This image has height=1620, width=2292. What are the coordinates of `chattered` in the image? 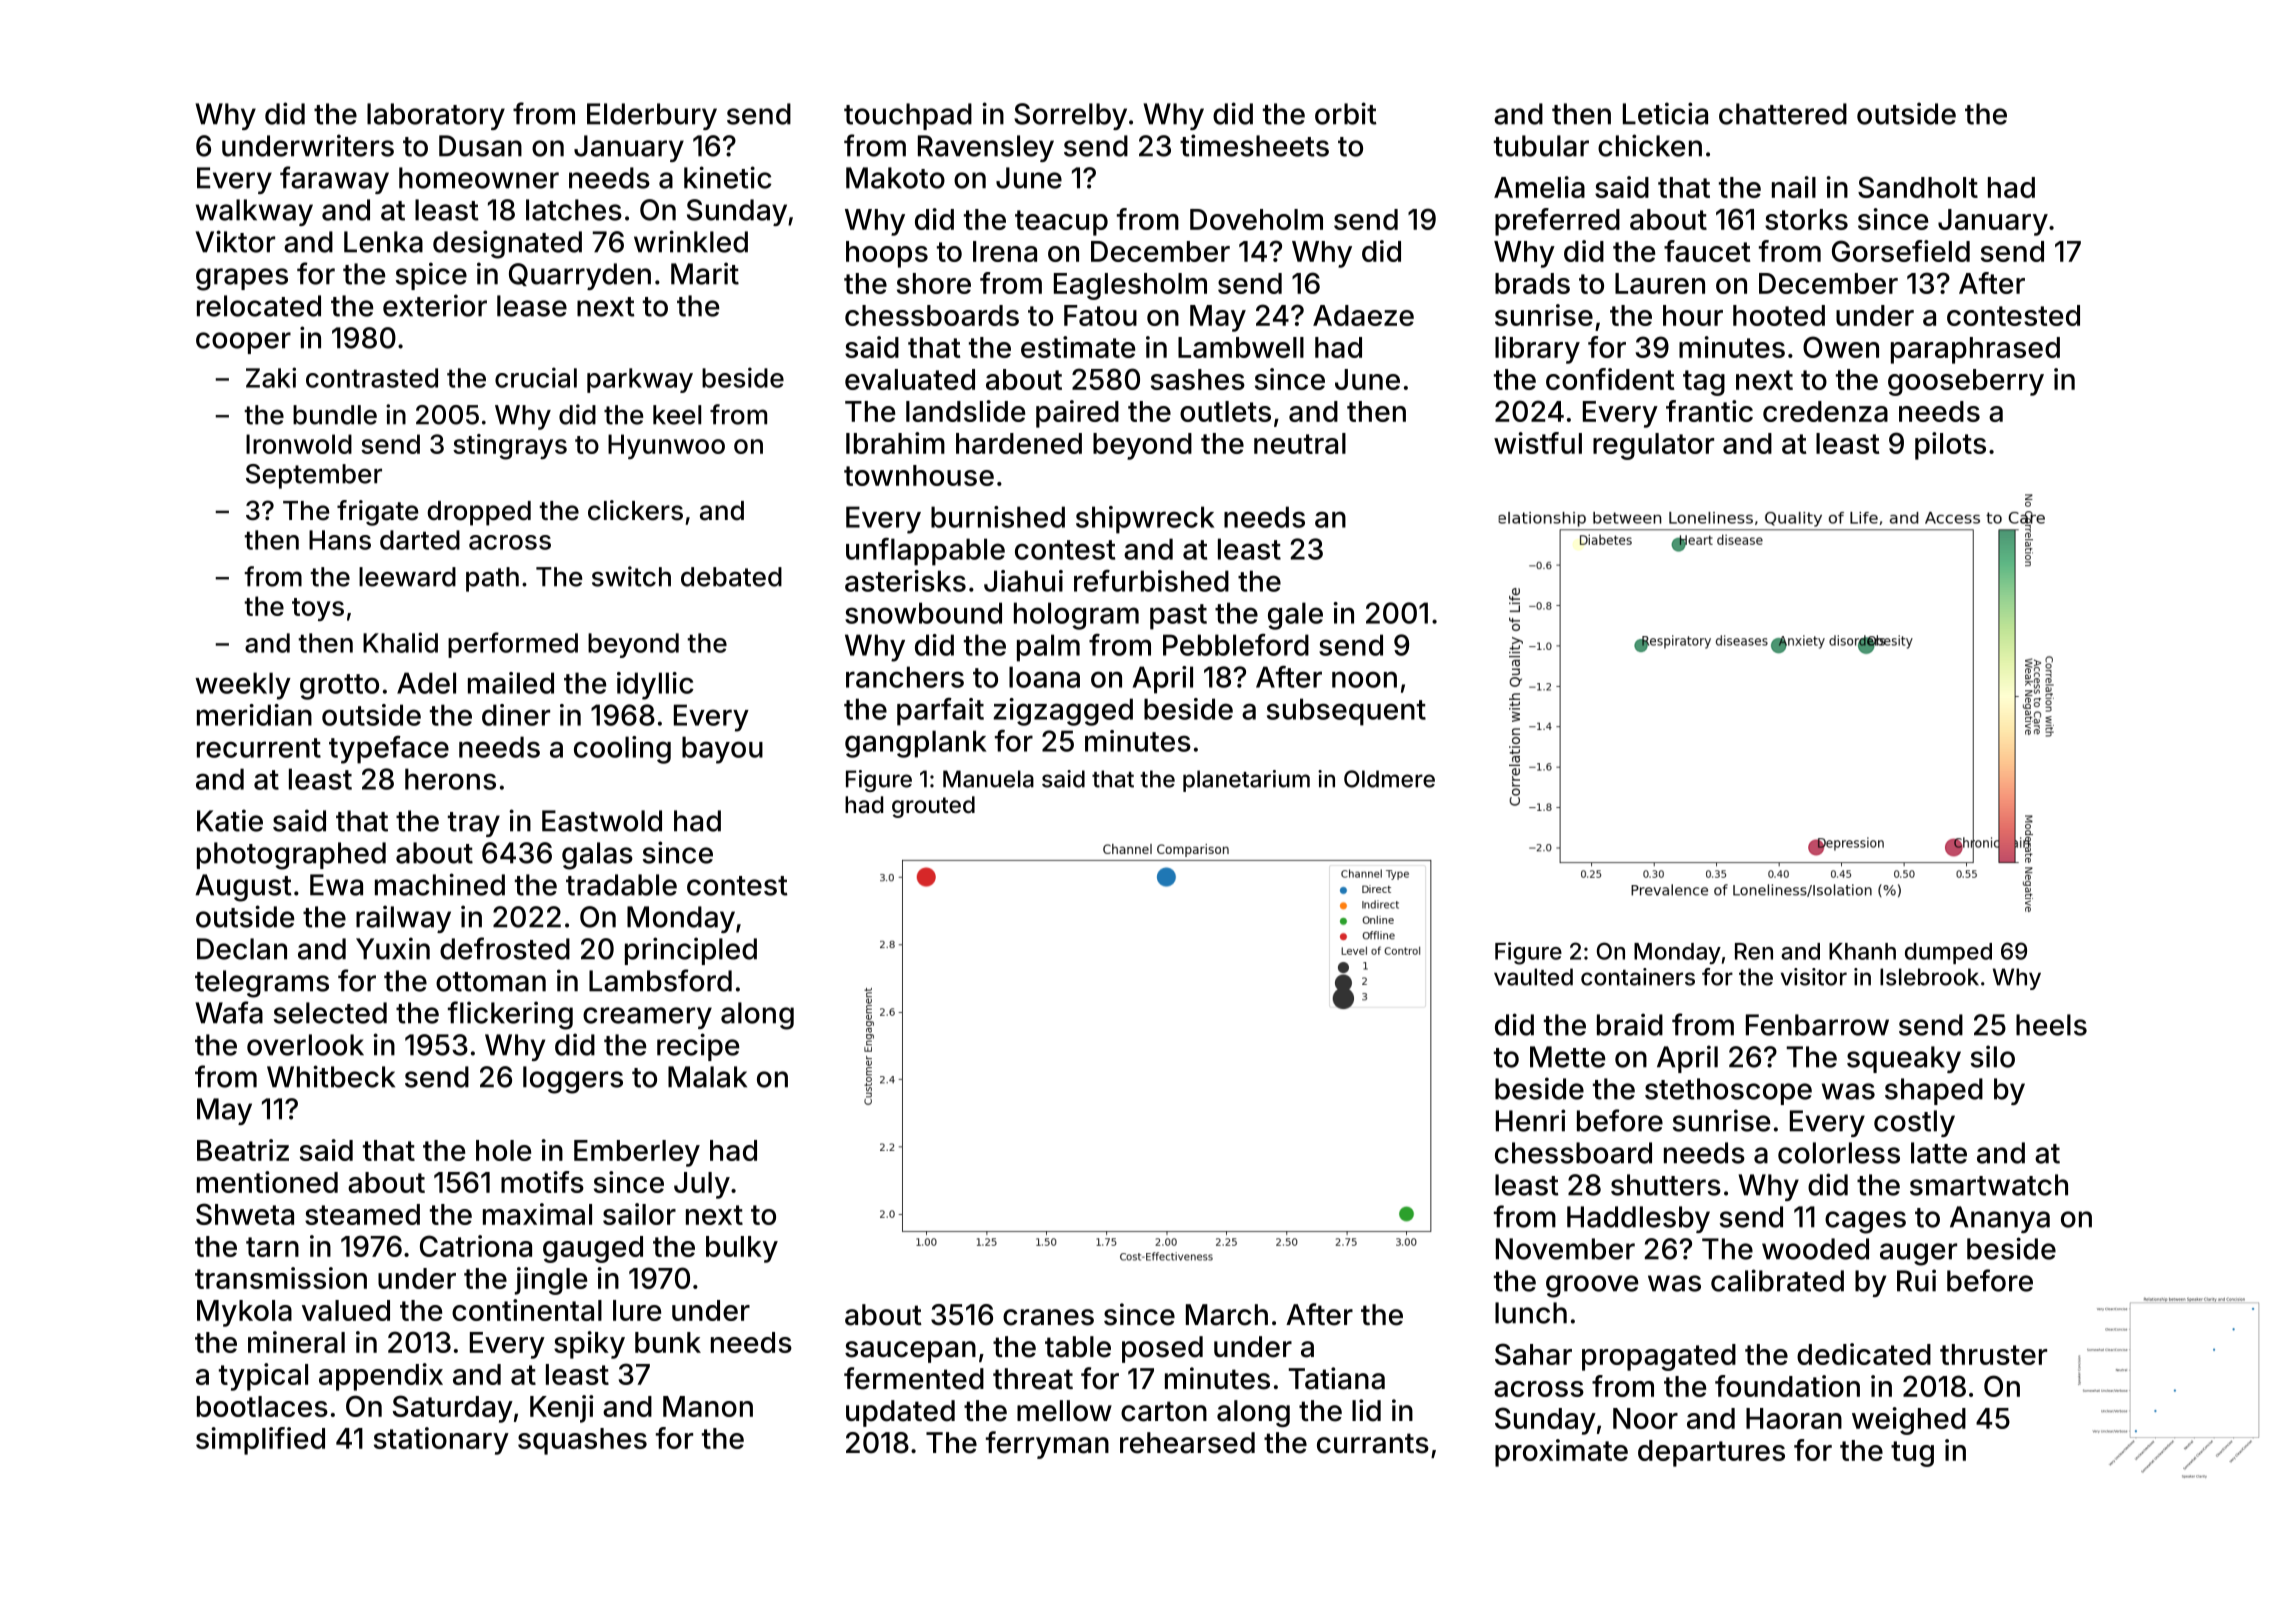 It's located at (1783, 114).
